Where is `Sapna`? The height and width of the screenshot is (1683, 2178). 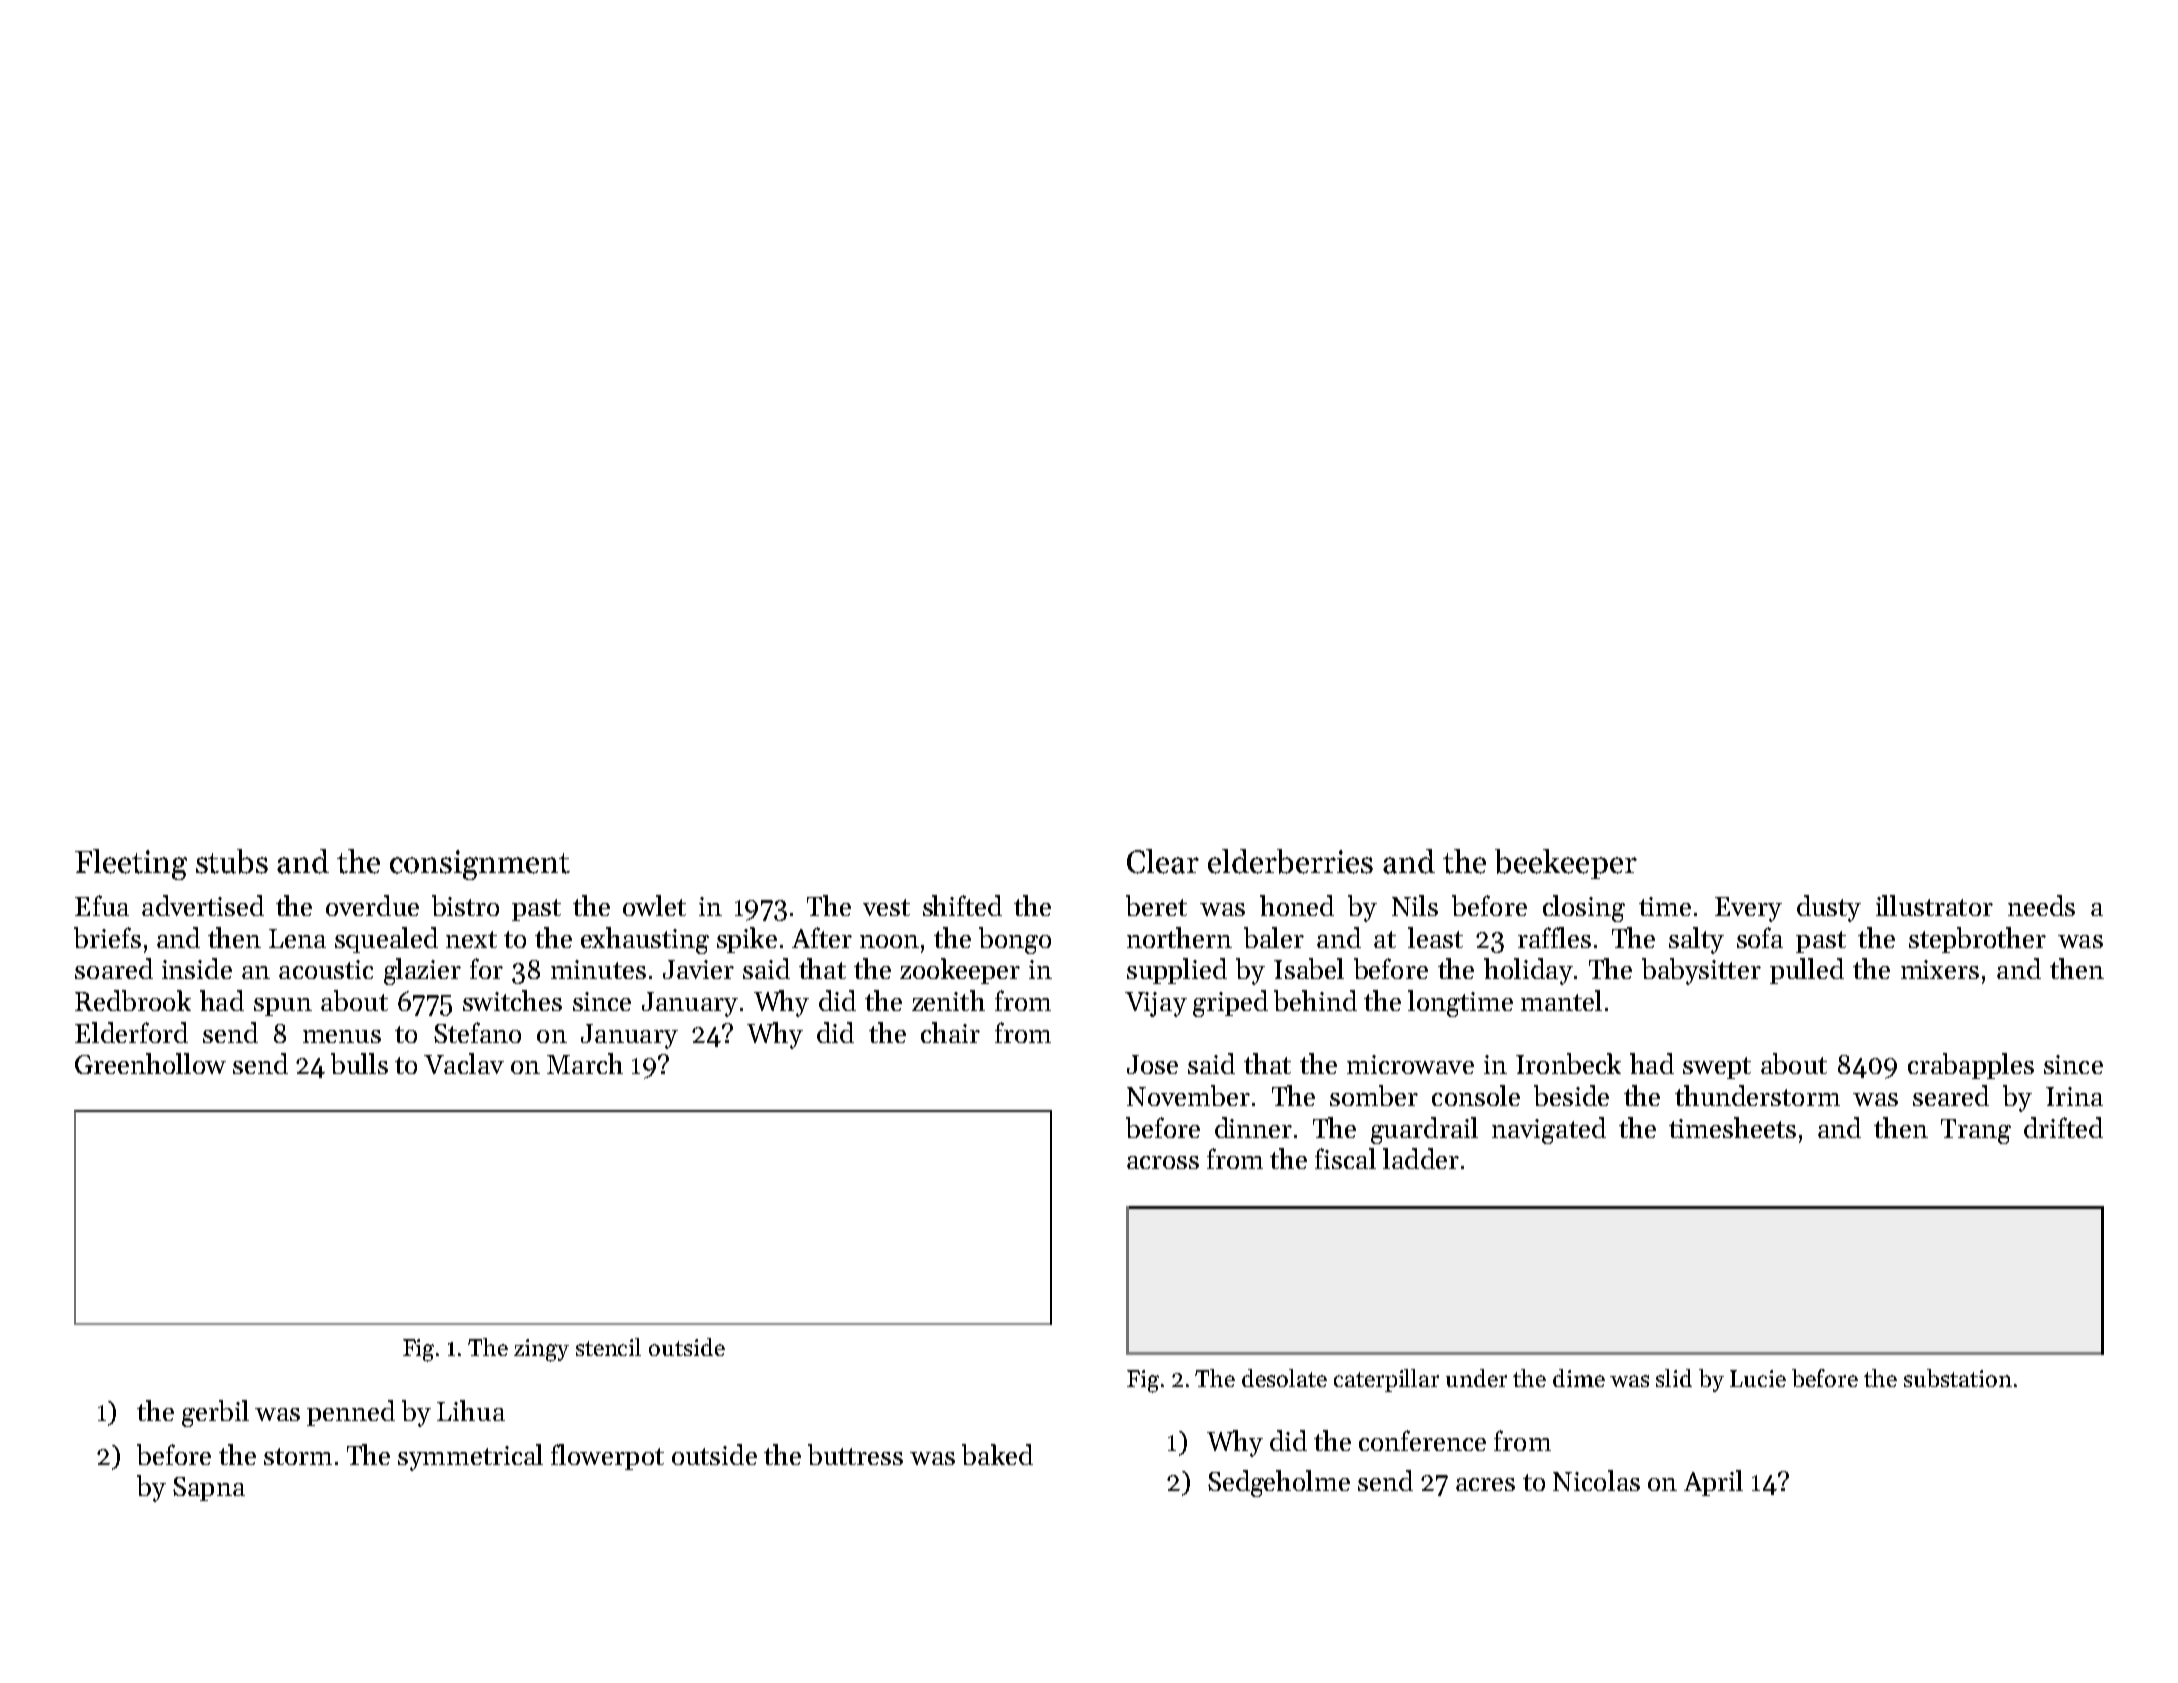
Sapna is located at coordinates (209, 1489).
